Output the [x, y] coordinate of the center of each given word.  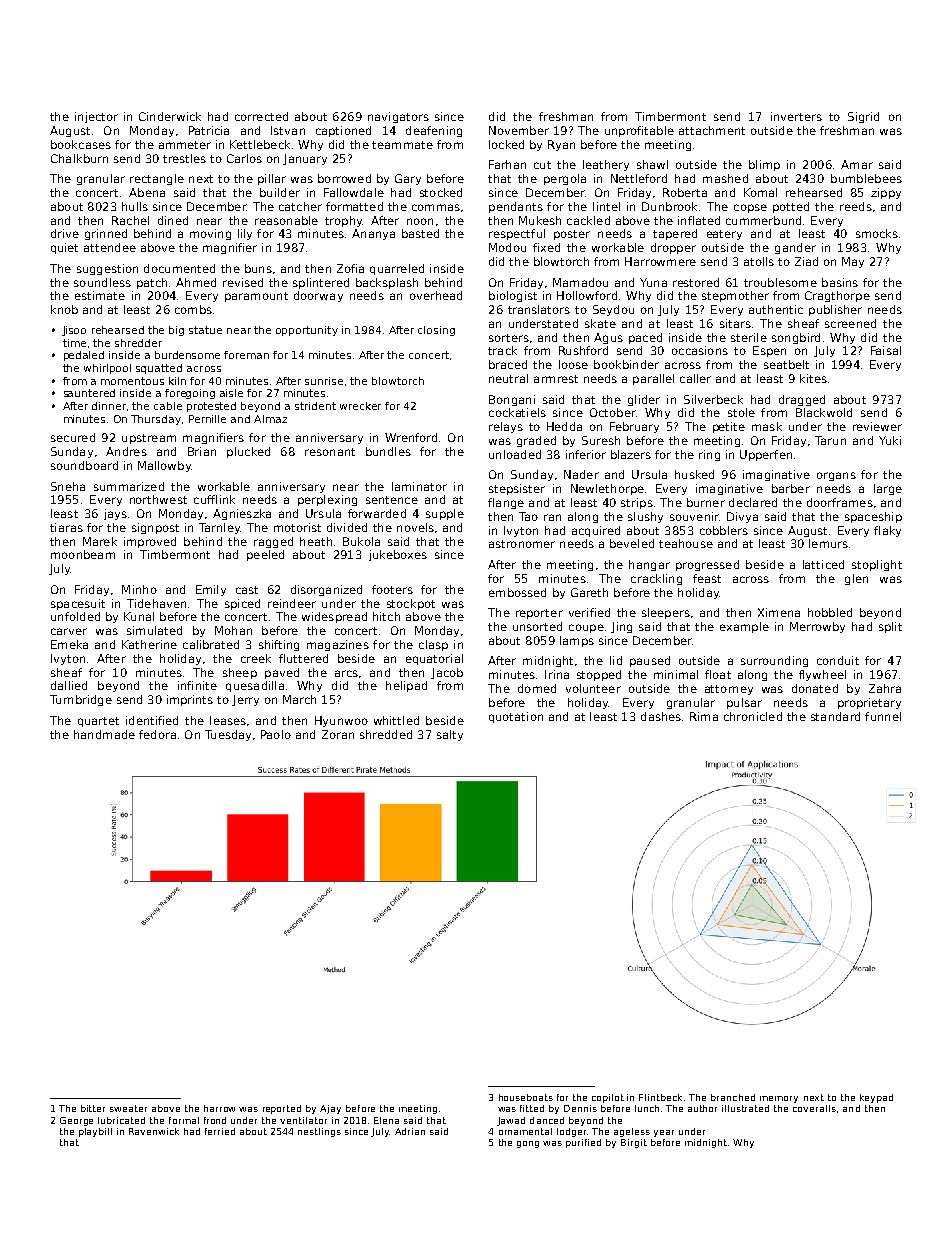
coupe [586, 628]
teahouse [686, 543]
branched [733, 1097]
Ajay [330, 1109]
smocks [877, 233]
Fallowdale [354, 192]
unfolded [75, 616]
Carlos [244, 158]
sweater [128, 1108]
